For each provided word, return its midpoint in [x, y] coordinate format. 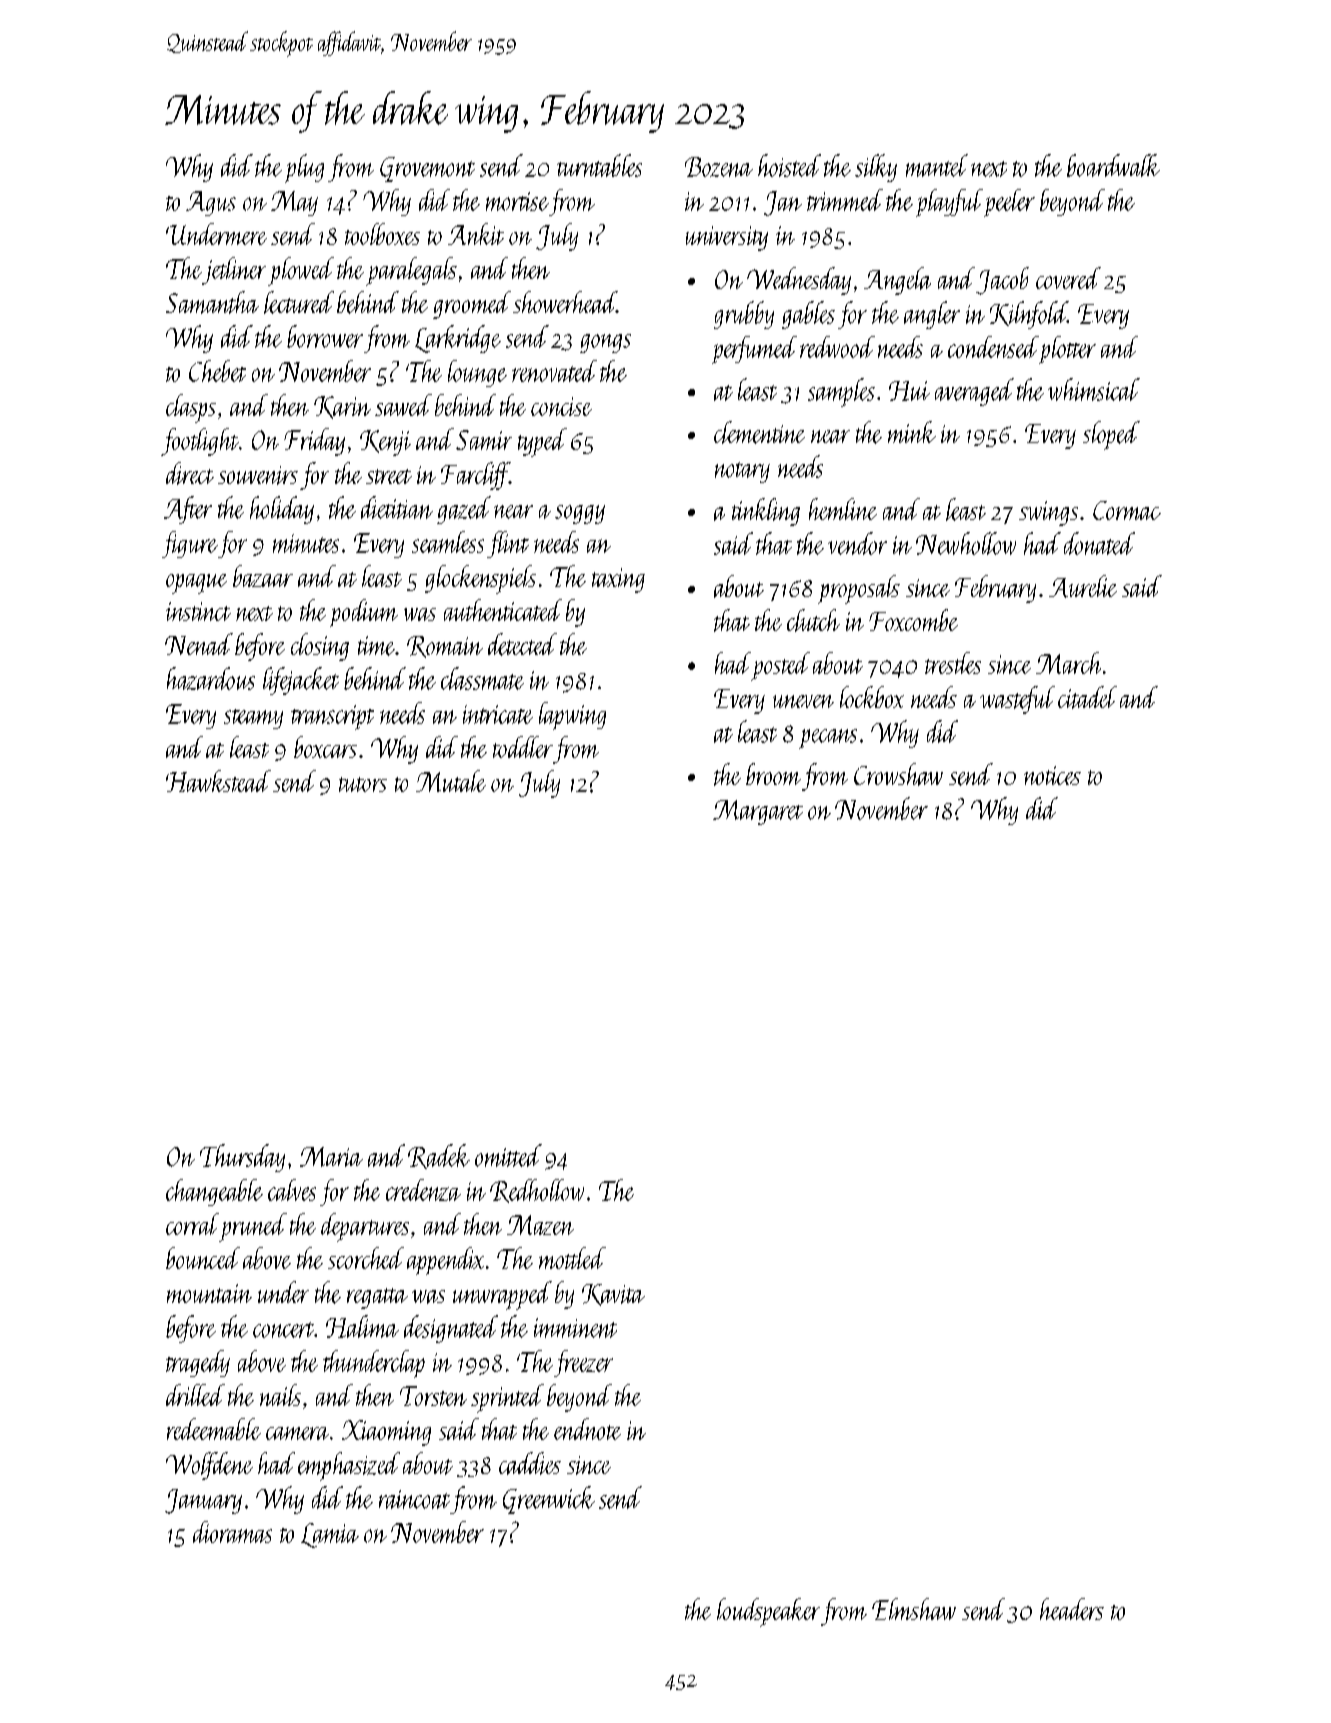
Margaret [758, 812]
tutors [363, 784]
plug [304, 168]
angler [932, 315]
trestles [953, 663]
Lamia [330, 1535]
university [727, 238]
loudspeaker [768, 1612]
